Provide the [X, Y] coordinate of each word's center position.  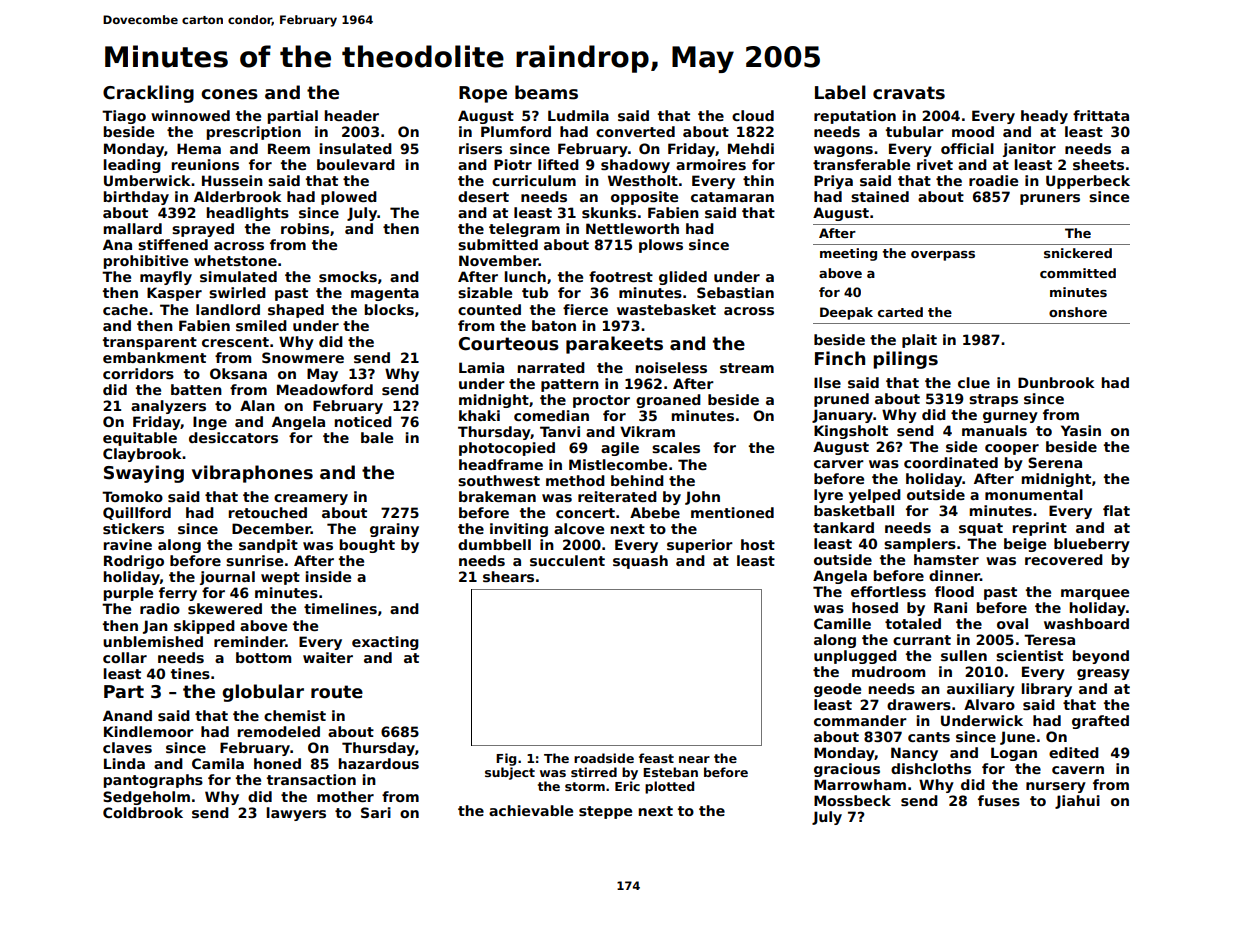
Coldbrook [143, 812]
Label [840, 92]
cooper [1012, 449]
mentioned [732, 512]
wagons [843, 151]
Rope [483, 94]
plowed [349, 198]
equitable [140, 439]
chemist [295, 715]
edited [1074, 752]
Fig [506, 759]
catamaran [732, 197]
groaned [668, 401]
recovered [1064, 559]
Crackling [148, 94]
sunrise [254, 560]
